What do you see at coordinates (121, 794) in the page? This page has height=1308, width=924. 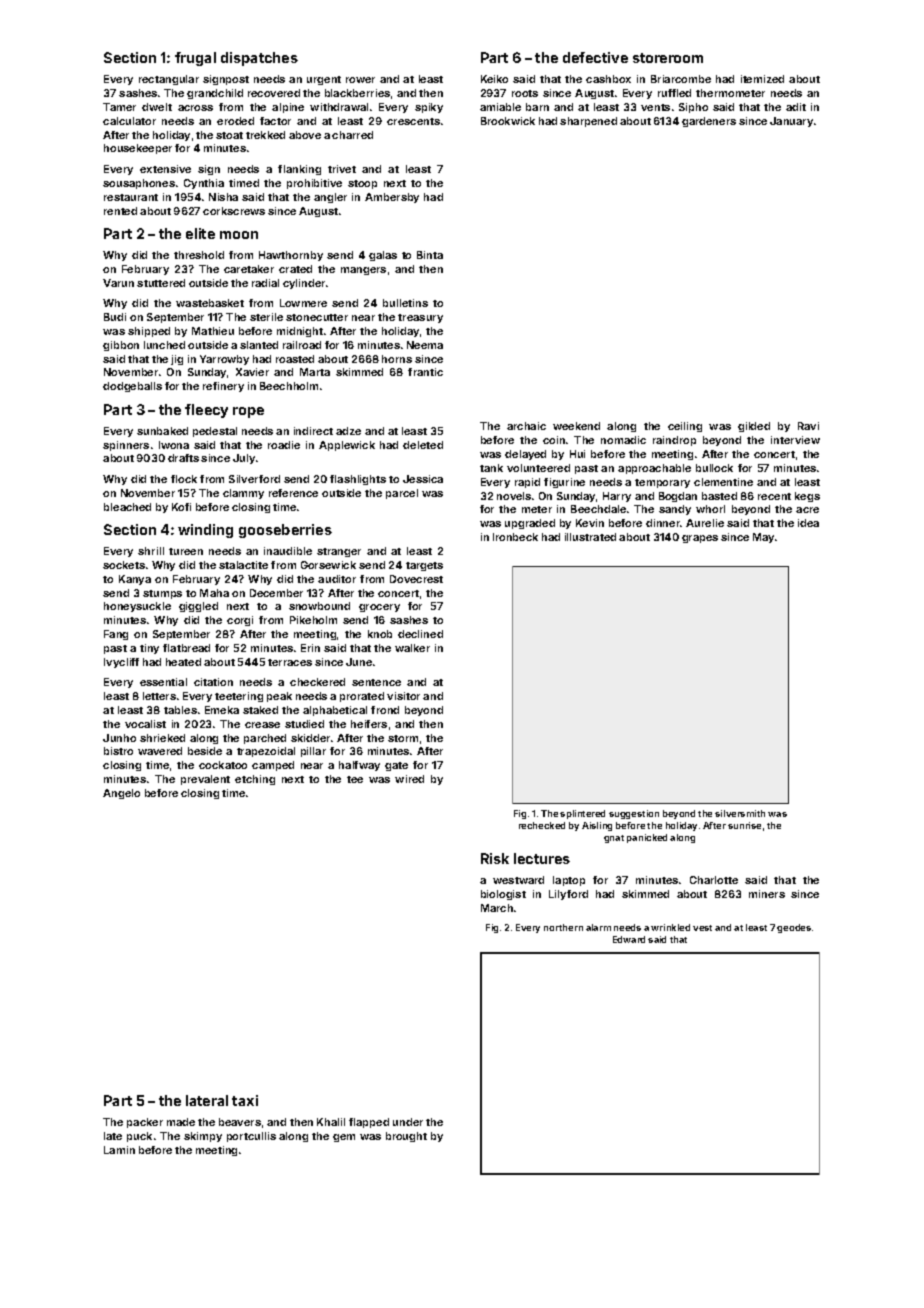 I see `Angelo` at bounding box center [121, 794].
